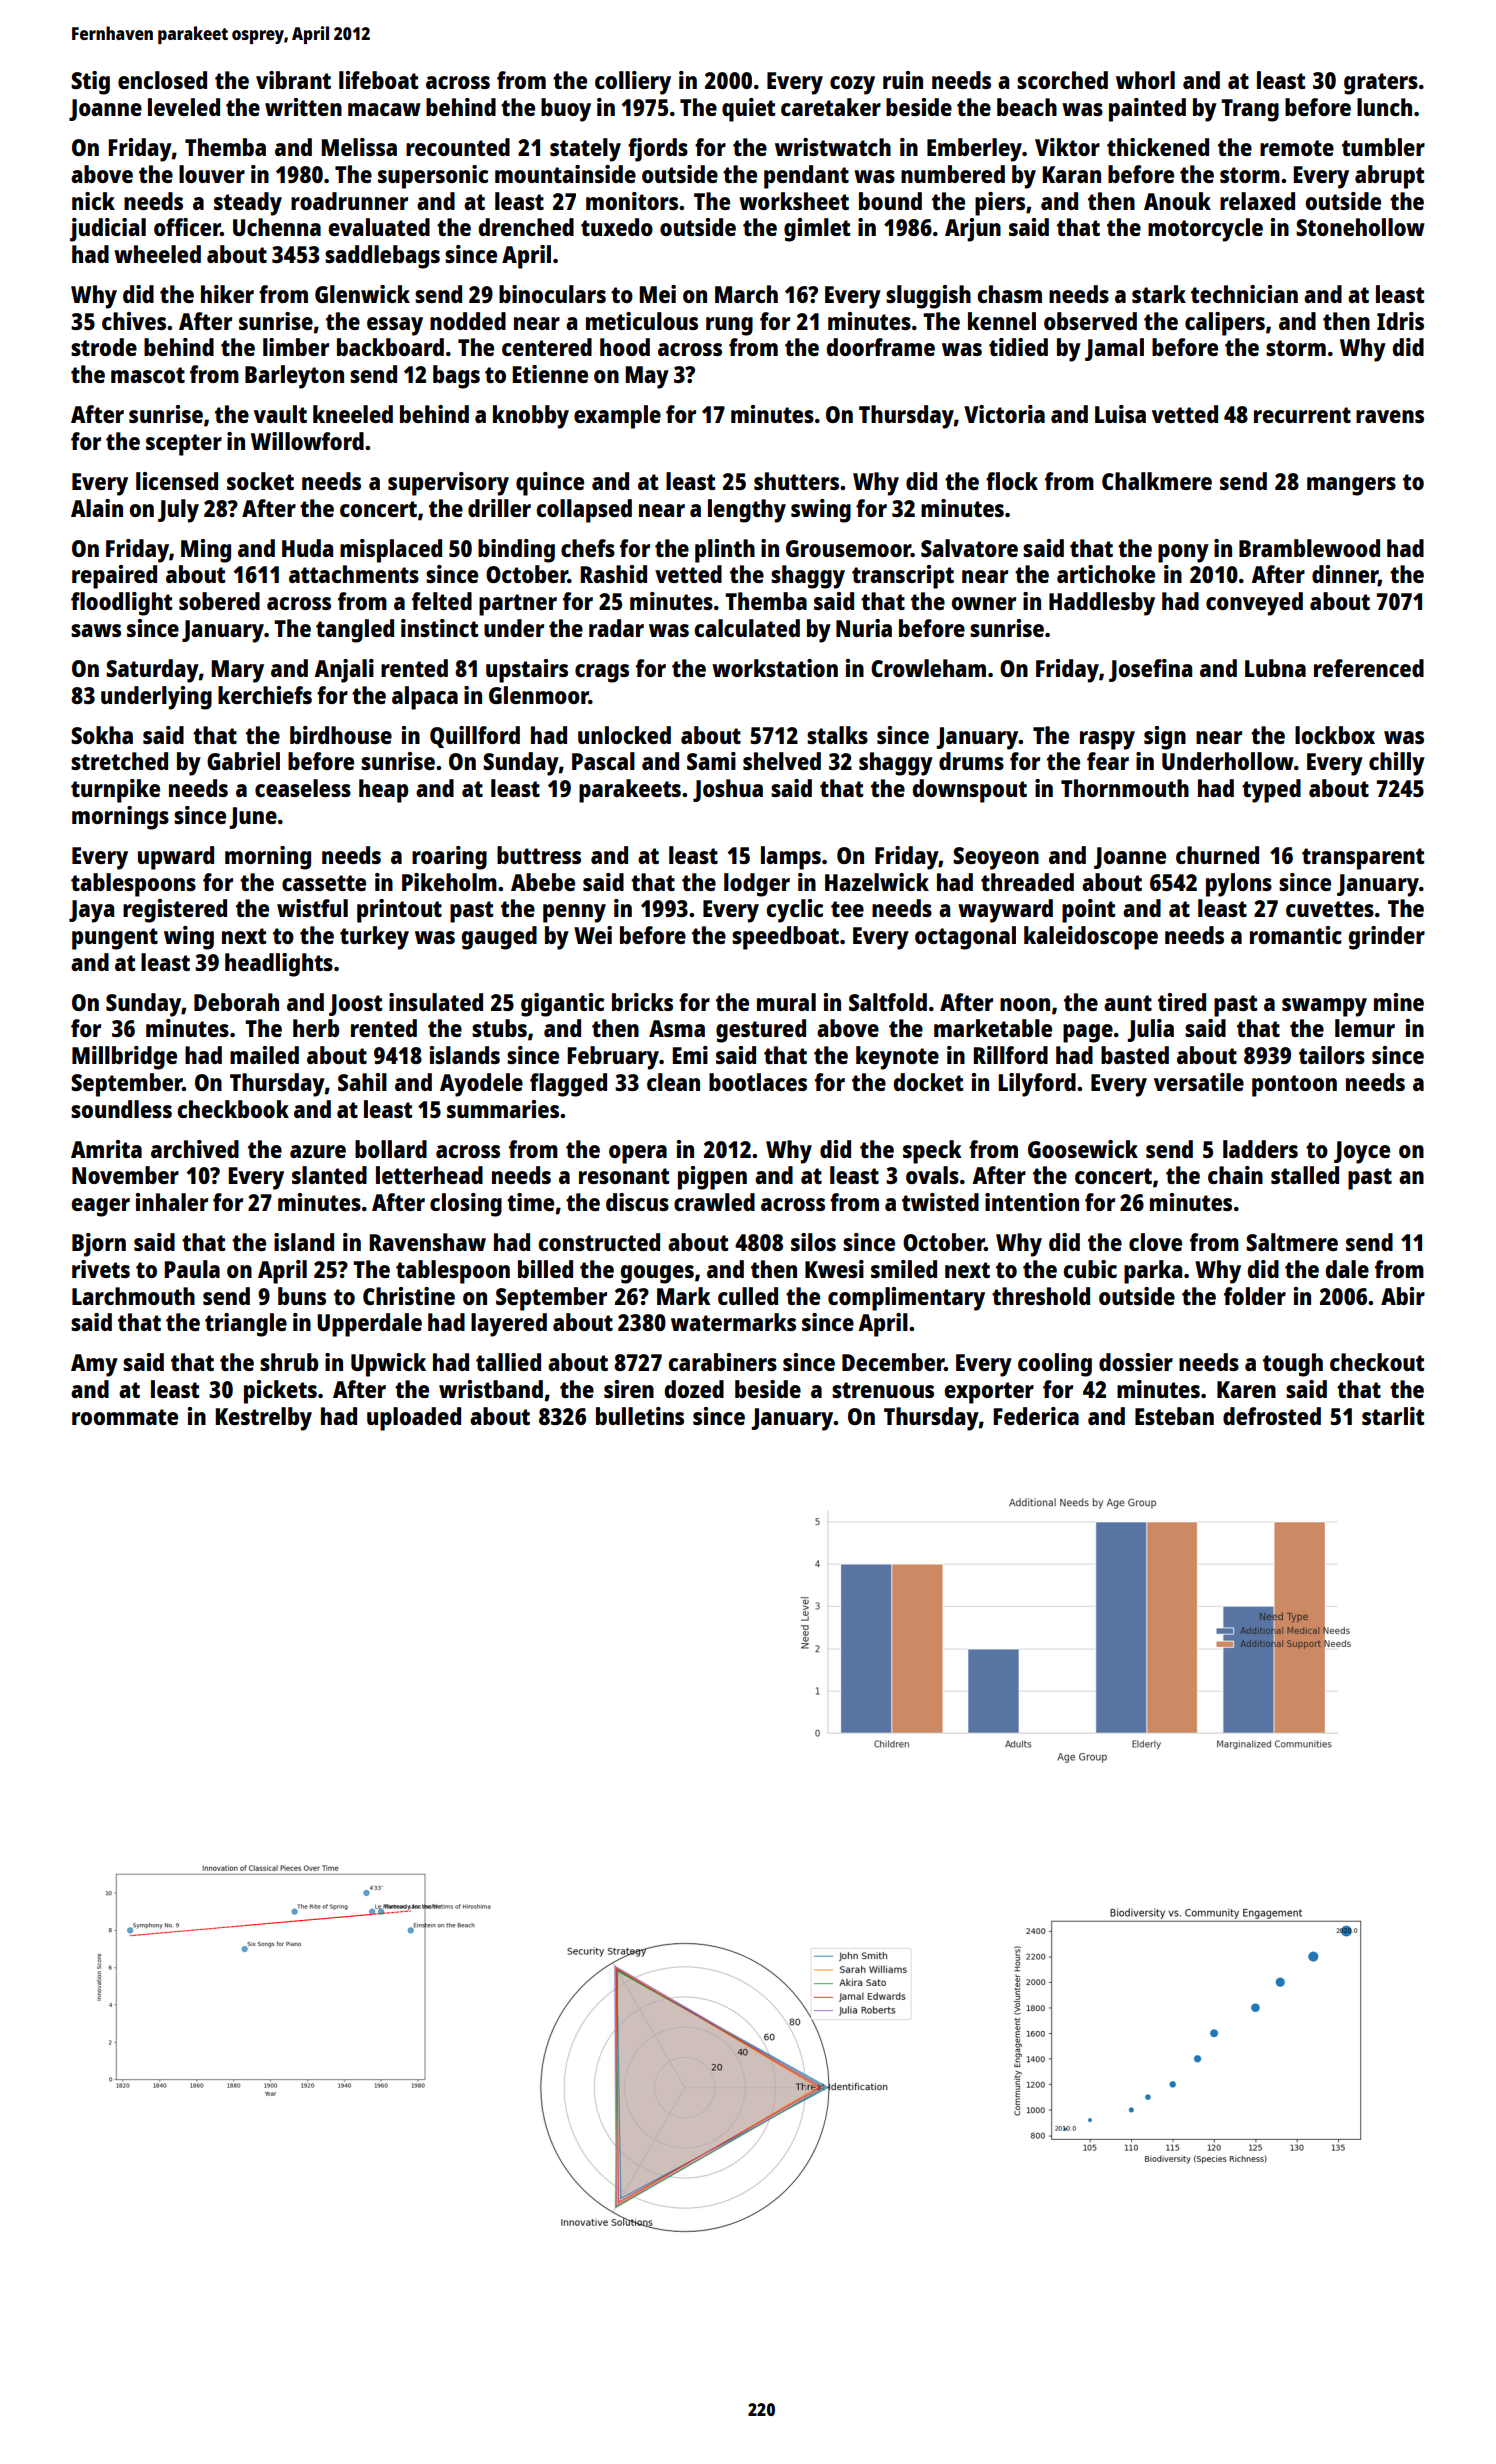 This screenshot has height=2464, width=1496. What do you see at coordinates (318, 1151) in the screenshot?
I see `azure` at bounding box center [318, 1151].
